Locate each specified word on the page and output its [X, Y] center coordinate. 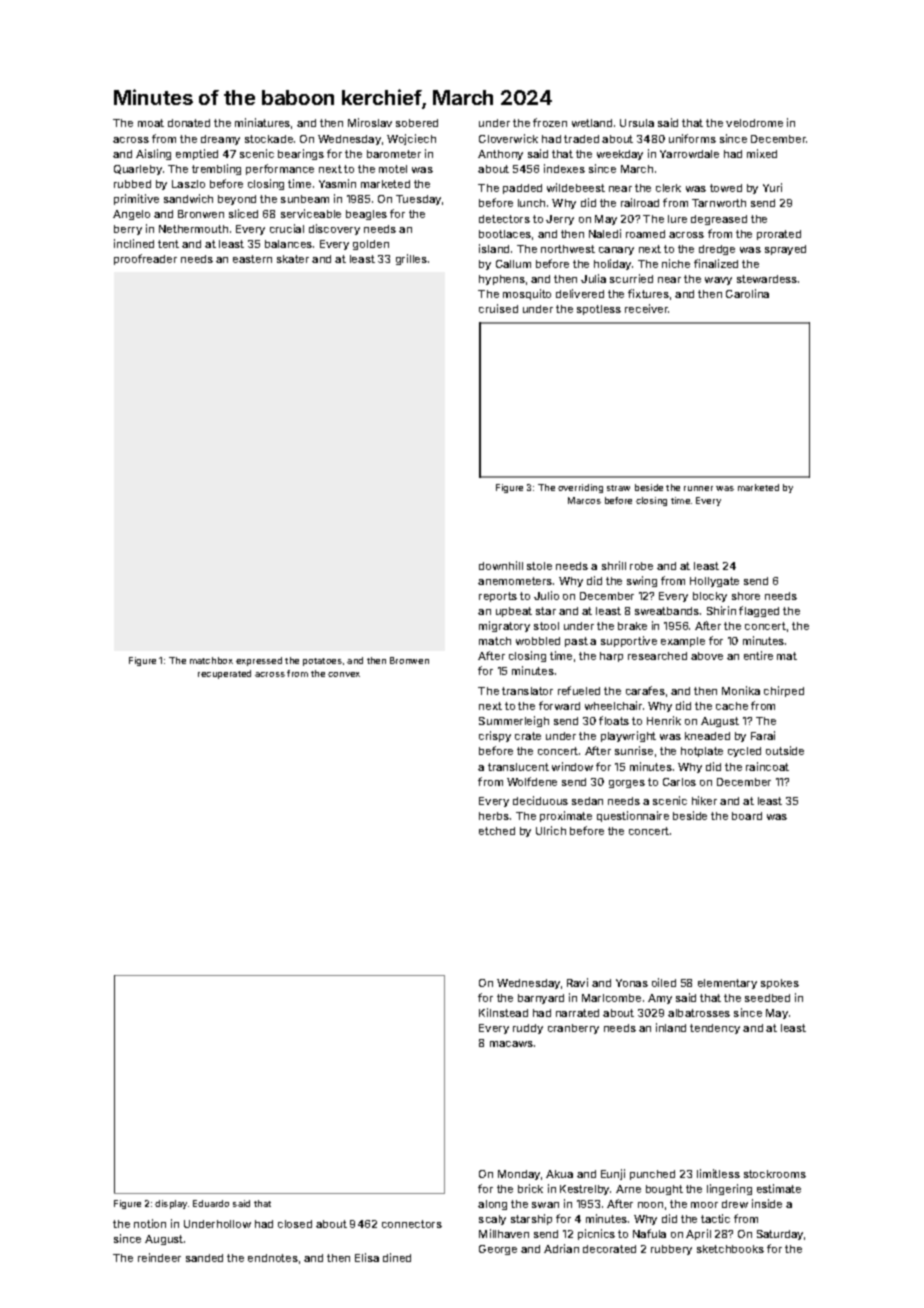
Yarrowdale [689, 154]
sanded [204, 1258]
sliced [243, 213]
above [707, 656]
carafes [645, 690]
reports [498, 597]
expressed [259, 661]
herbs [494, 816]
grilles [411, 259]
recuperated [224, 674]
